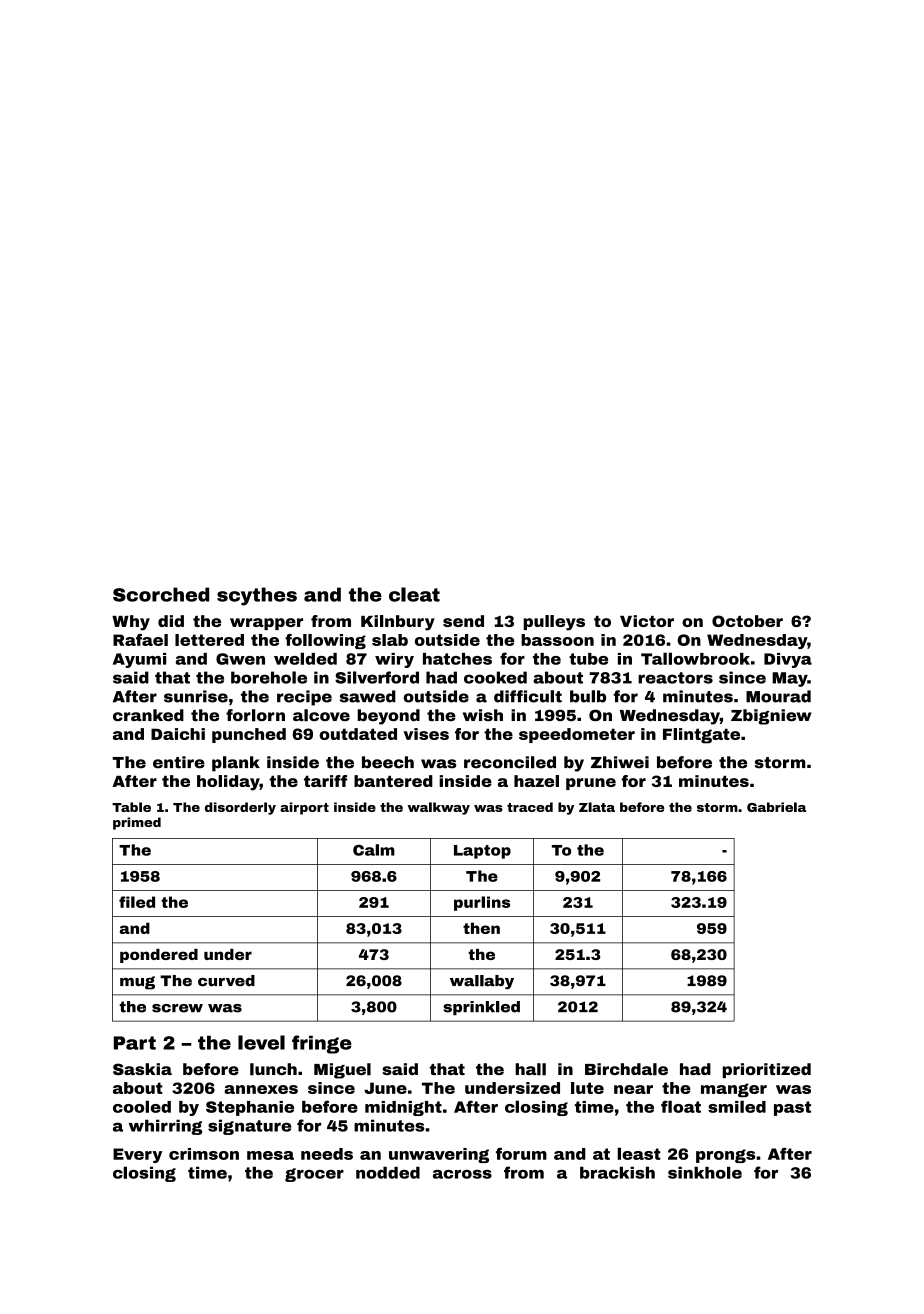 The height and width of the document is (1314, 924). What do you see at coordinates (776, 807) in the document?
I see `Gabriela` at bounding box center [776, 807].
